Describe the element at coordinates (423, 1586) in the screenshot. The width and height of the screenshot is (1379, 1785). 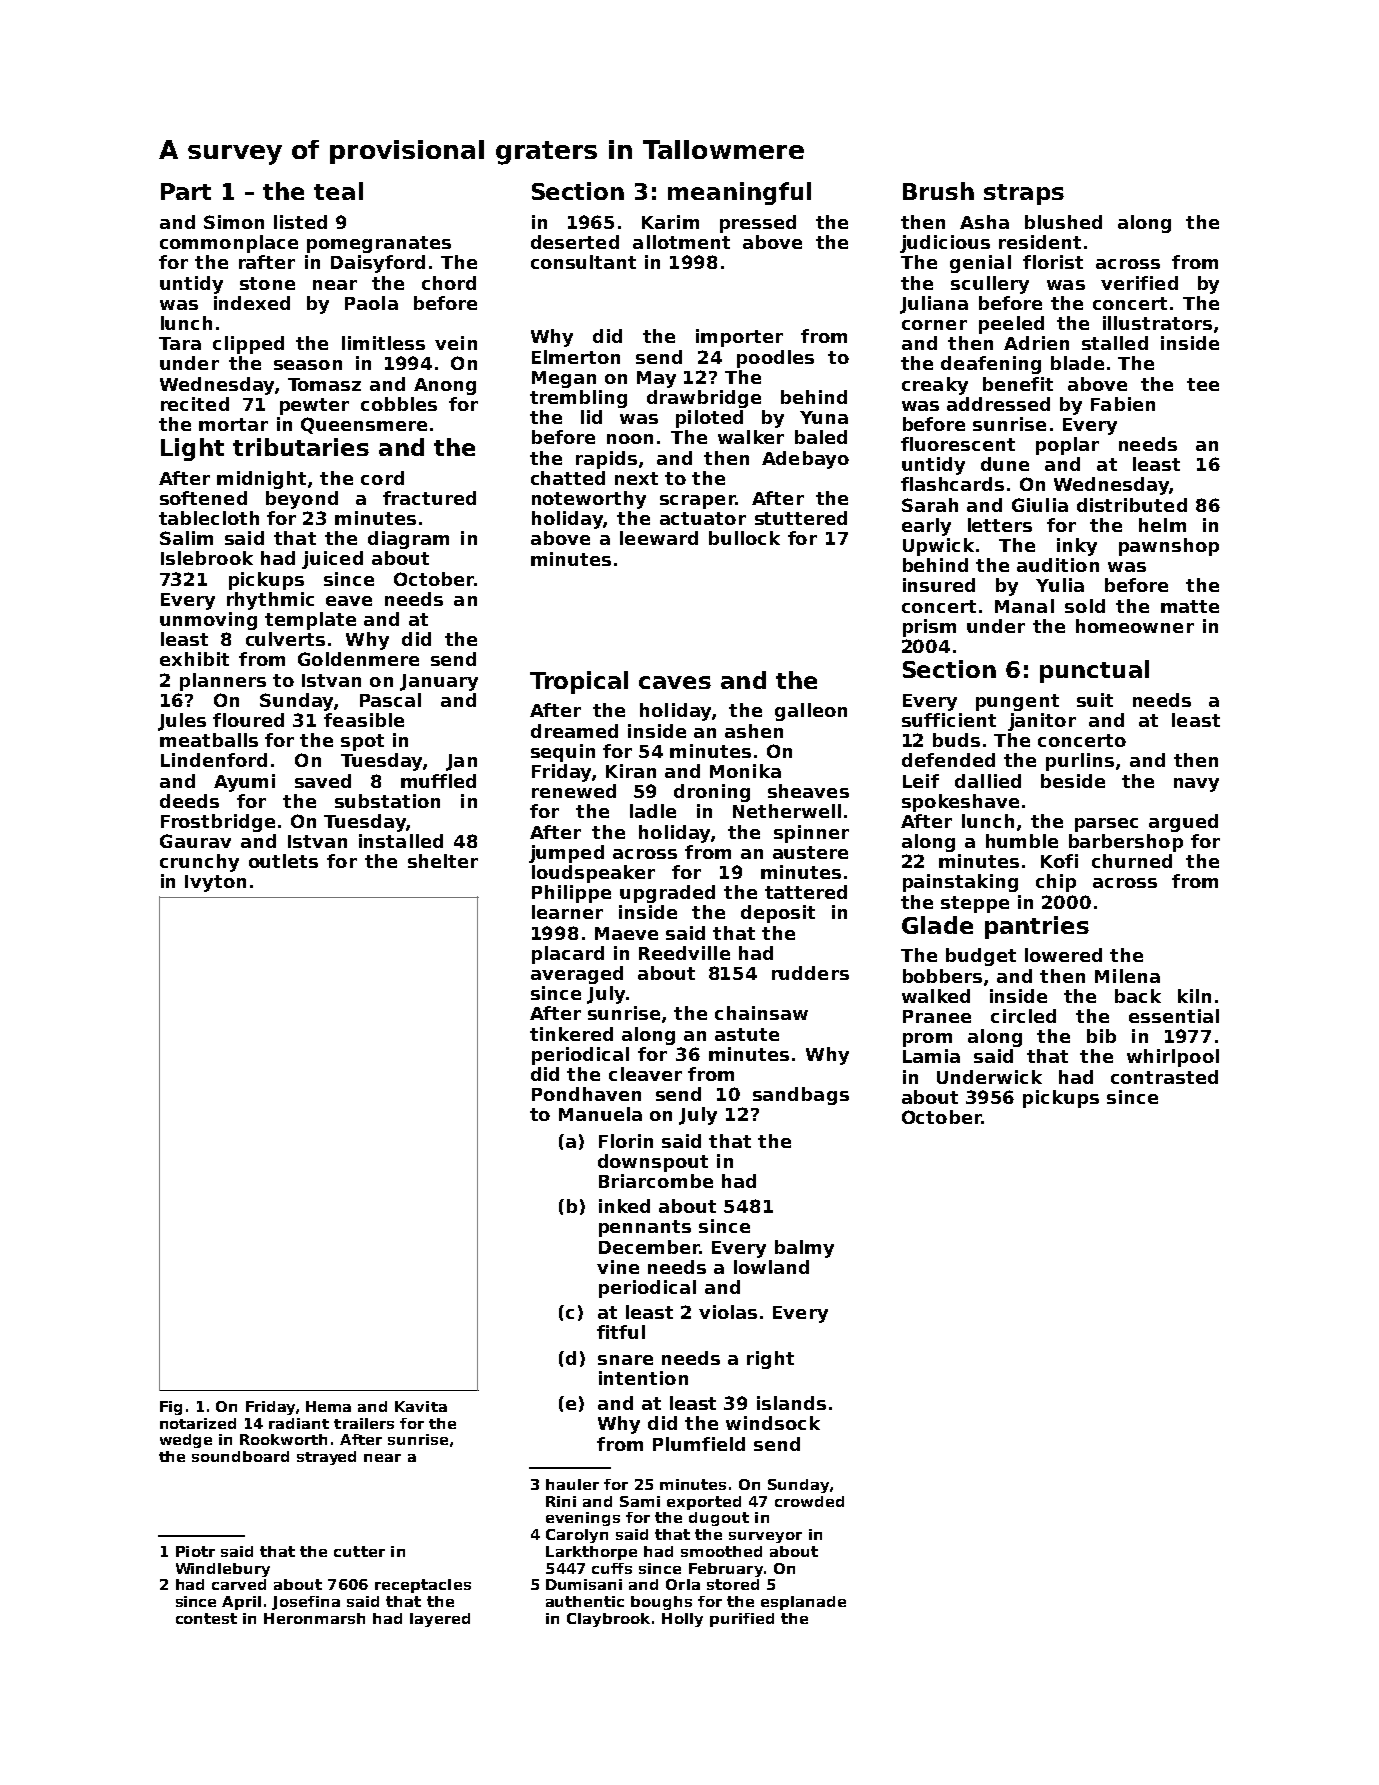
I see `receptacles` at that location.
